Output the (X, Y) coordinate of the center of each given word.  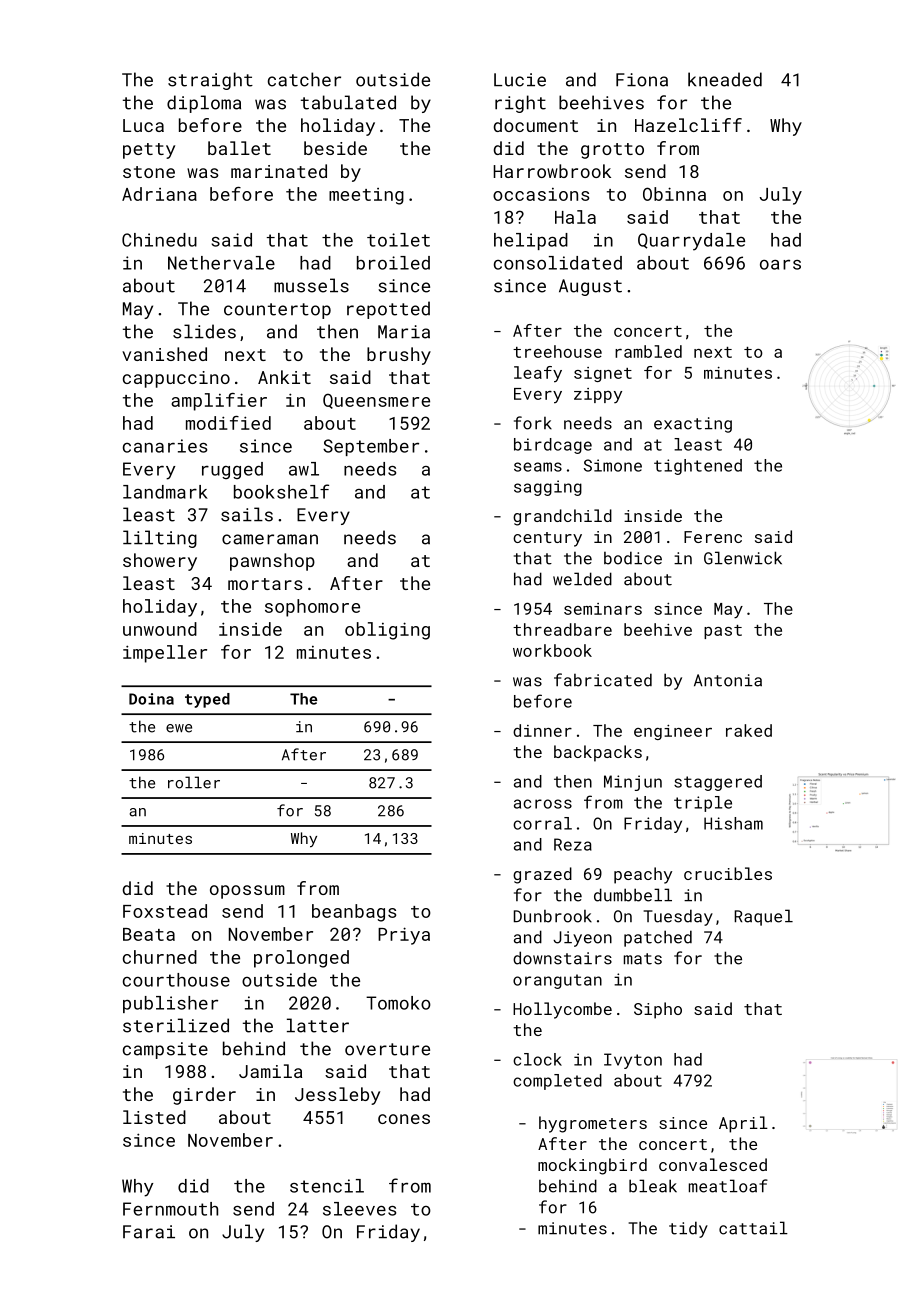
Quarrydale (691, 242)
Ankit (284, 377)
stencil (327, 1186)
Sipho (658, 1010)
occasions (541, 194)
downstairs (562, 958)
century (547, 539)
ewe (179, 728)
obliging (387, 631)
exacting (693, 425)
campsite (165, 1050)
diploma (204, 104)
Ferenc (713, 537)
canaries (165, 446)
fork (533, 423)
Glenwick (743, 558)
